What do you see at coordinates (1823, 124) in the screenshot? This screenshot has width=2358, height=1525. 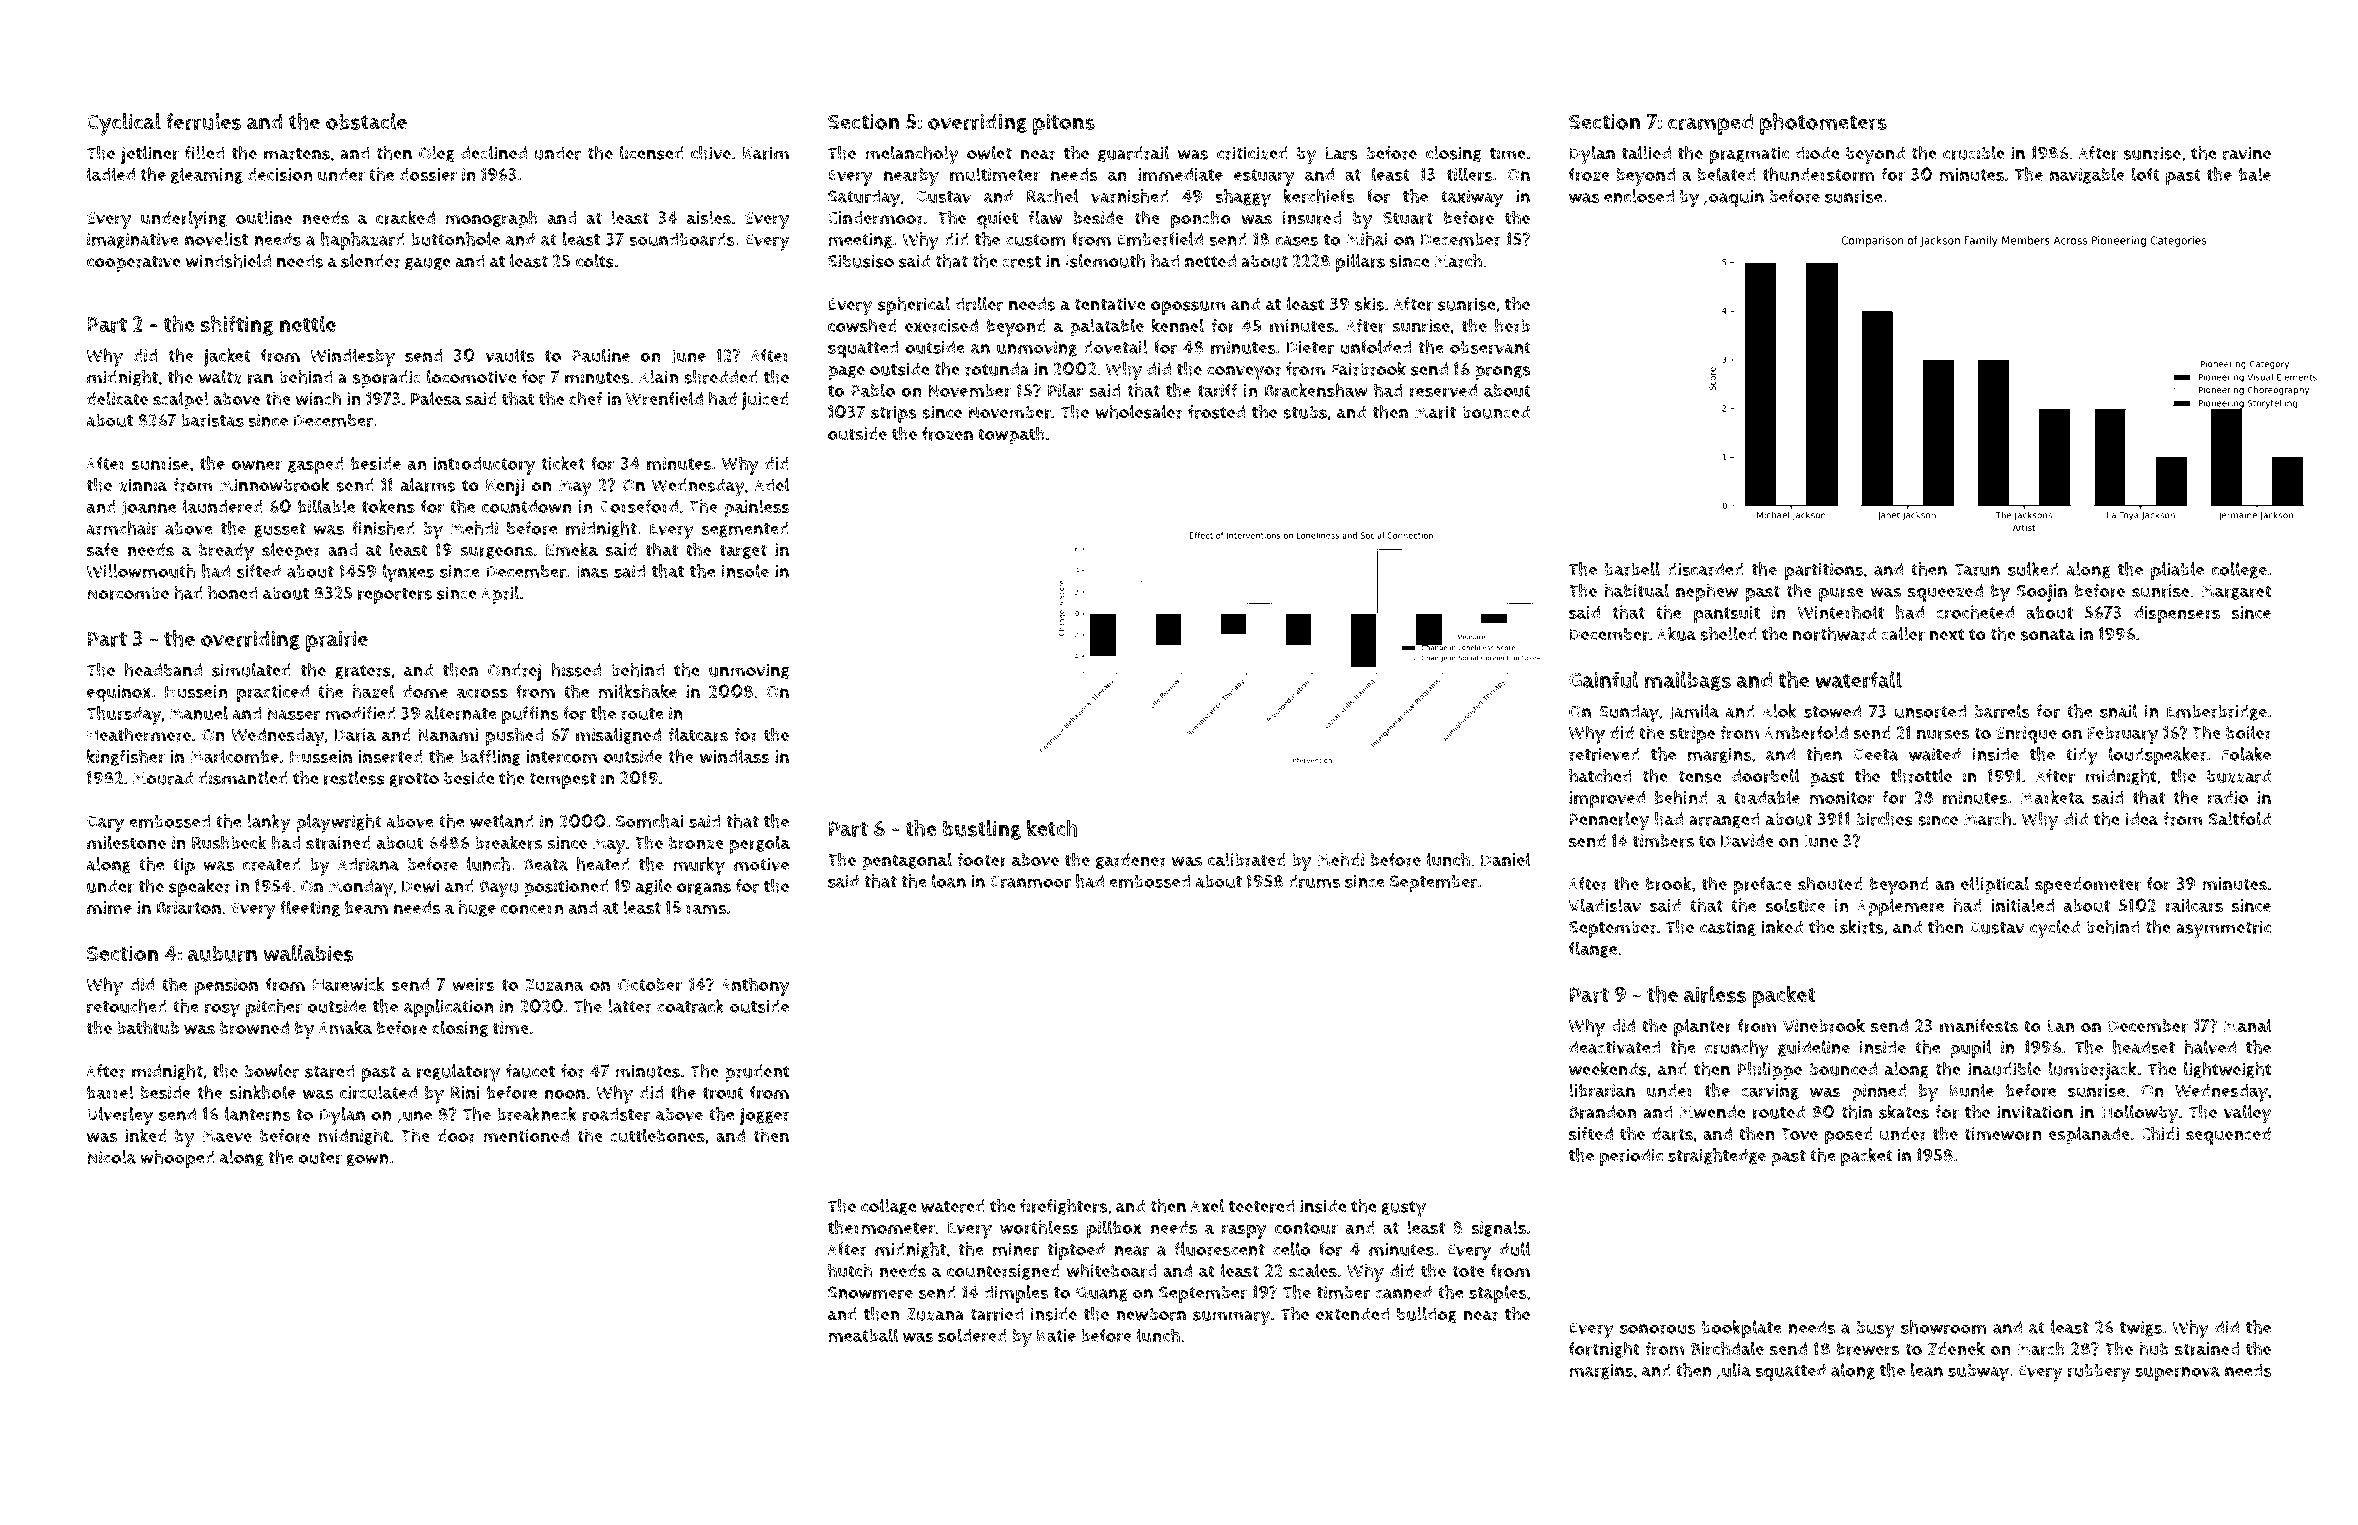 I see `photometers` at bounding box center [1823, 124].
